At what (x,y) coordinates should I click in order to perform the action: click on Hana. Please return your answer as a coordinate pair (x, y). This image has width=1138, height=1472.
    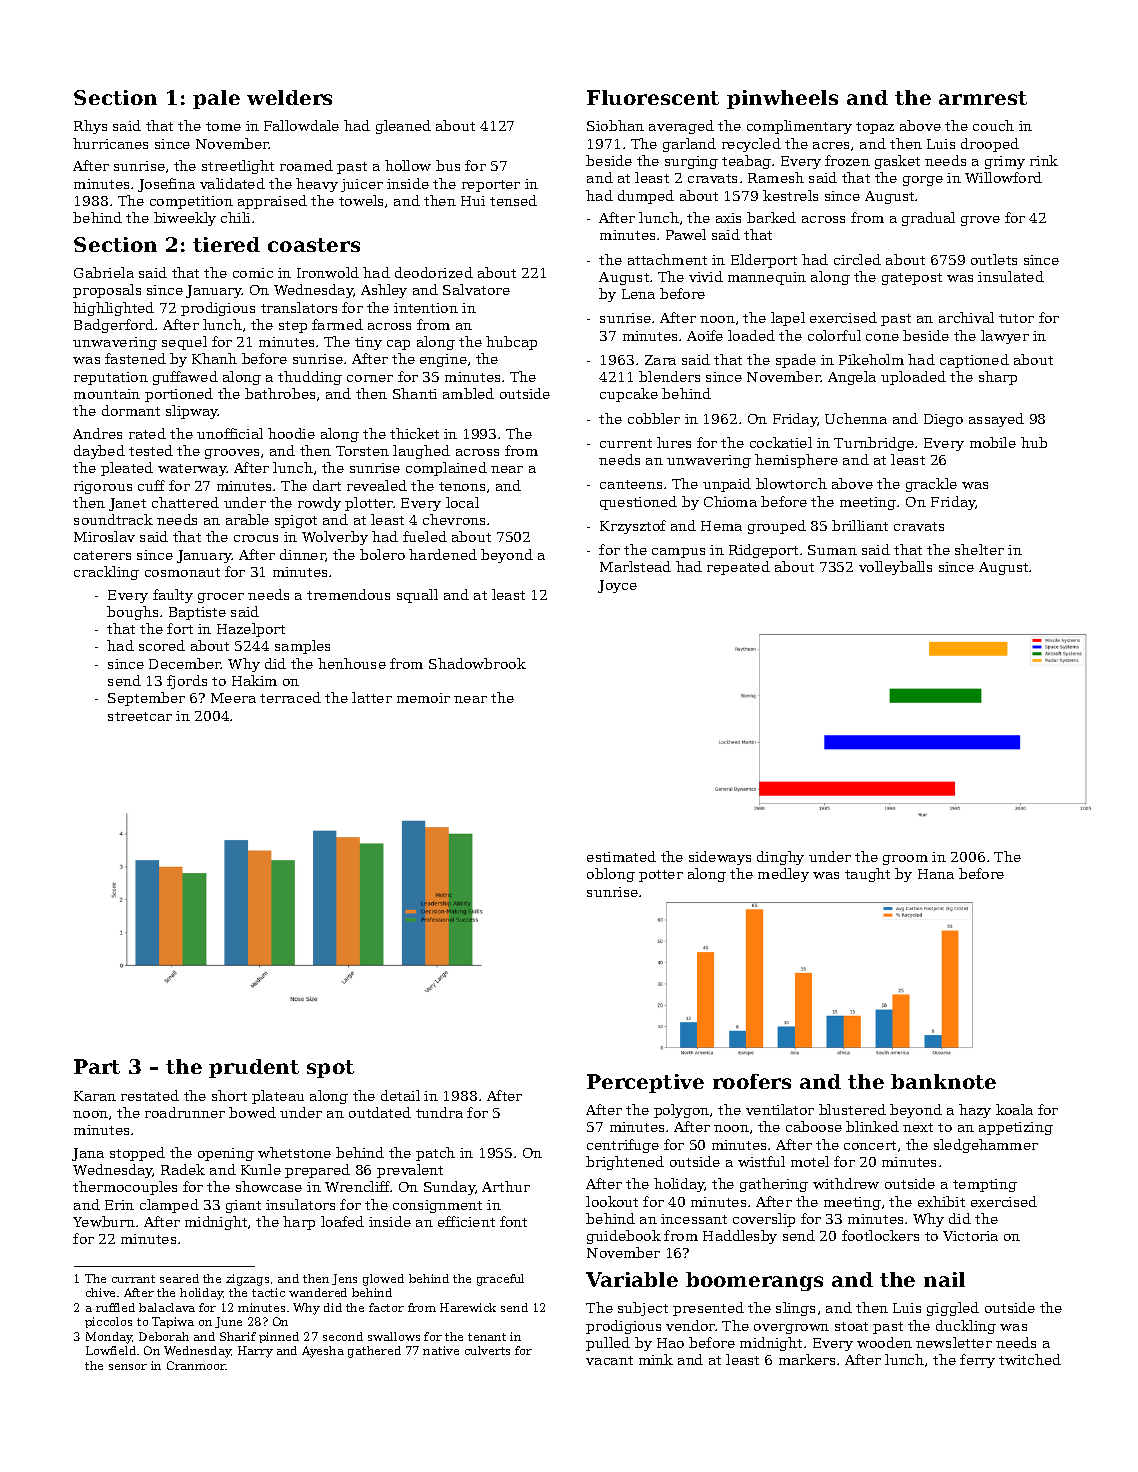
    Looking at the image, I should click on (936, 874).
